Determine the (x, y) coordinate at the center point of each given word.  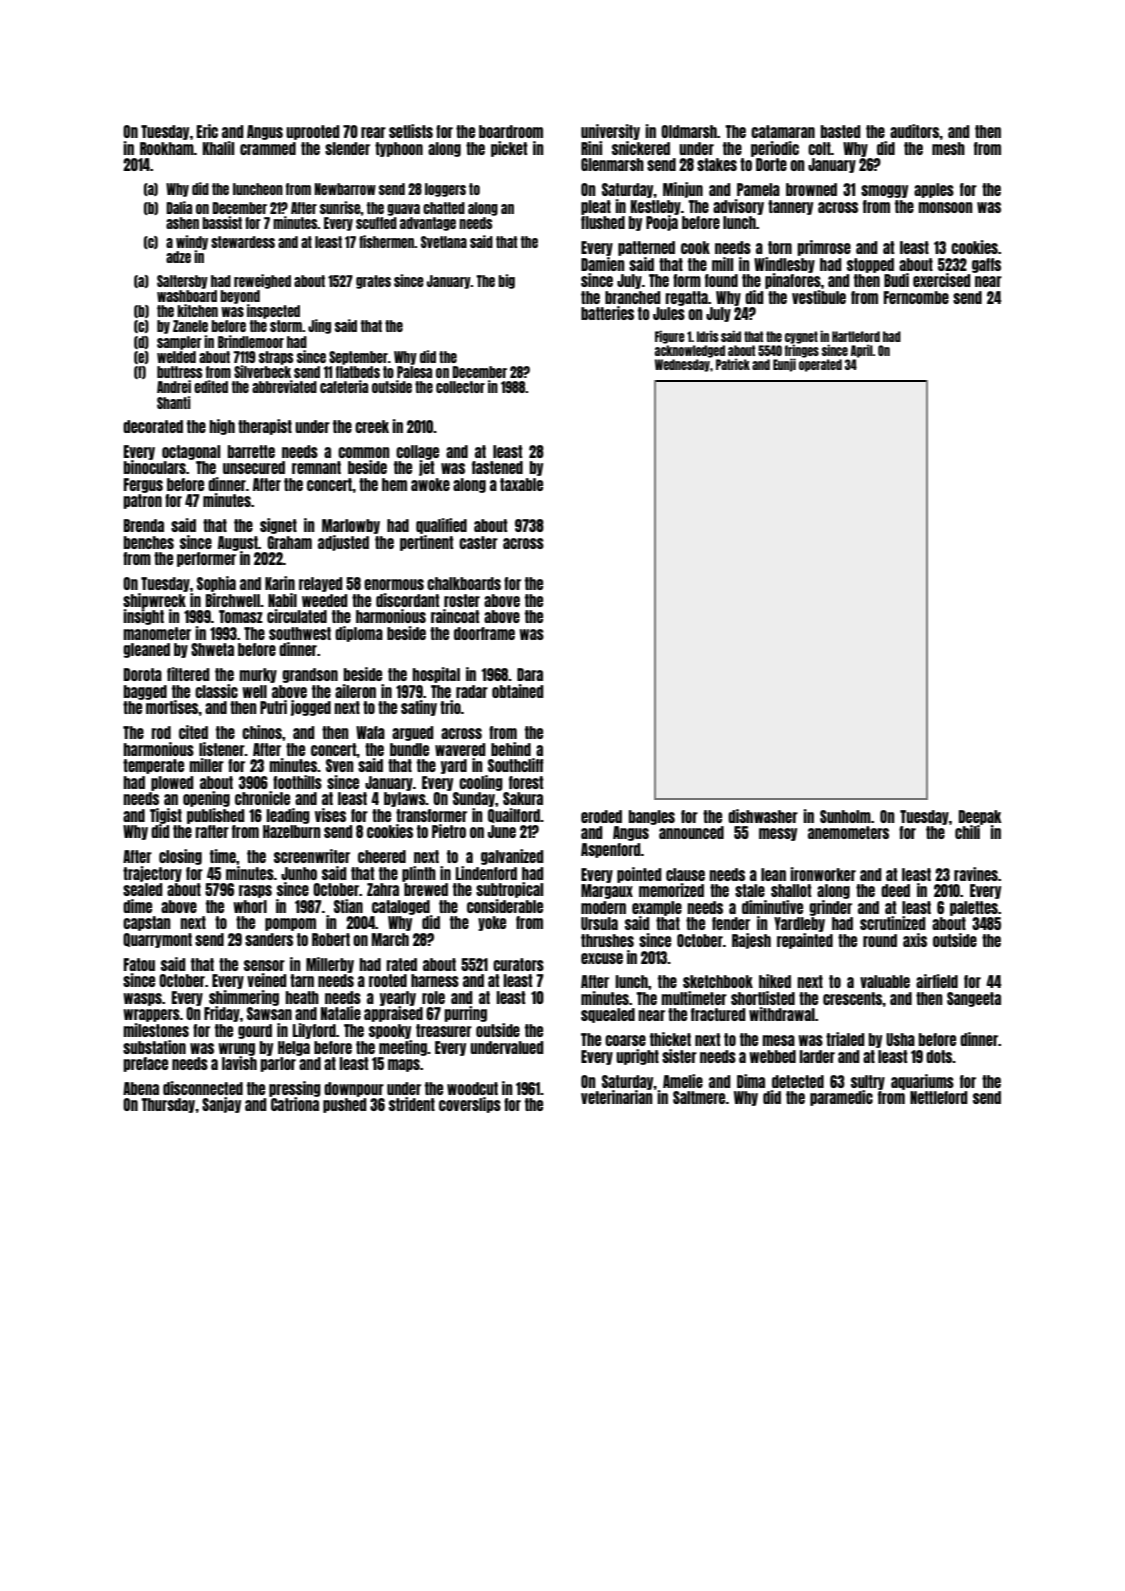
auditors (914, 131)
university (610, 132)
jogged (311, 708)
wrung (236, 1049)
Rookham (167, 148)
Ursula (599, 923)
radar (472, 691)
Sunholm (845, 816)
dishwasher (763, 816)
